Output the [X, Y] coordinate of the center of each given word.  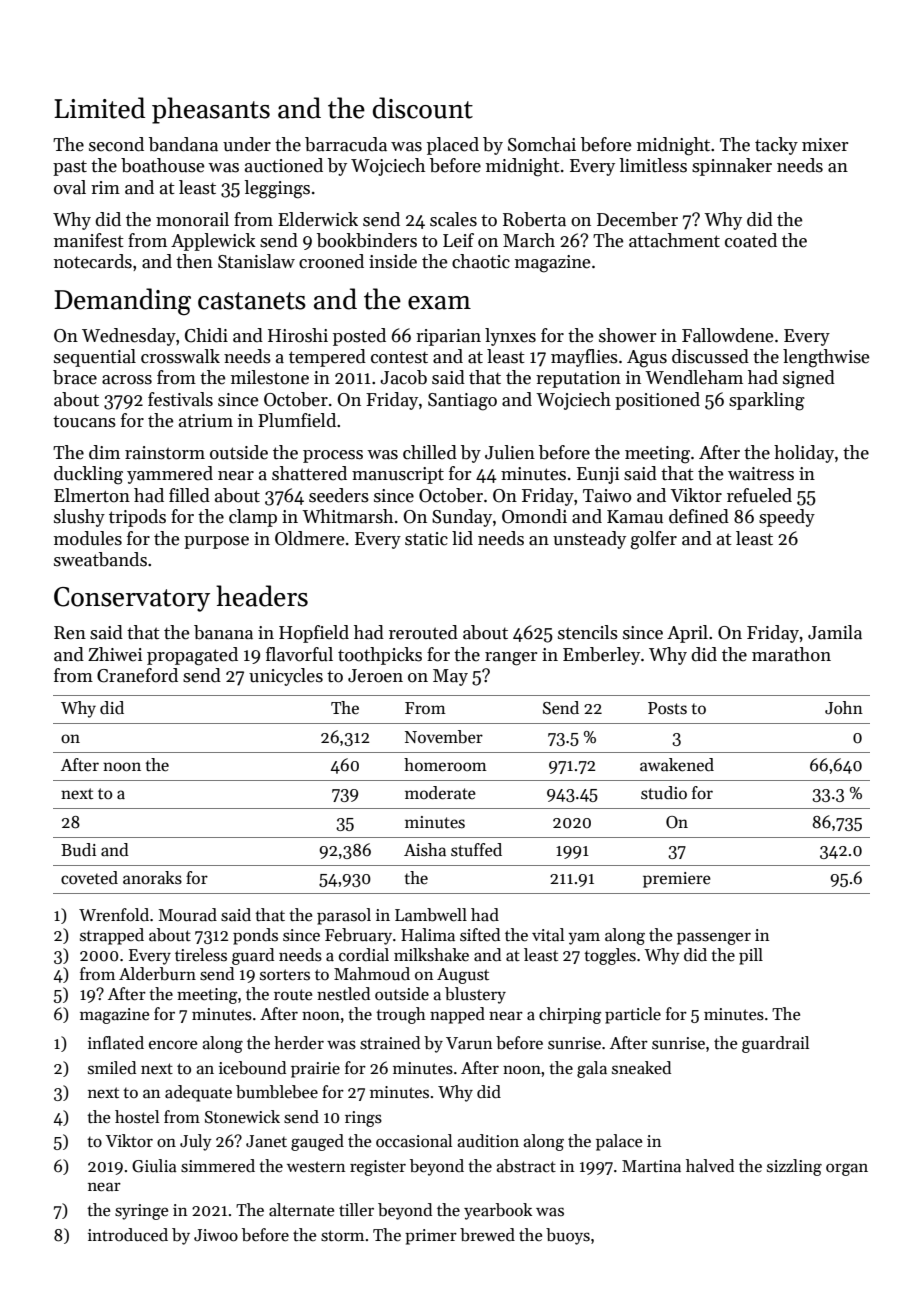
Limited [99, 108]
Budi [78, 849]
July [196, 1142]
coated [751, 240]
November [444, 737]
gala [592, 1069]
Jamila [835, 632]
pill [751, 956]
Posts [667, 708]
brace [75, 377]
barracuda [346, 144]
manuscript [398, 475]
